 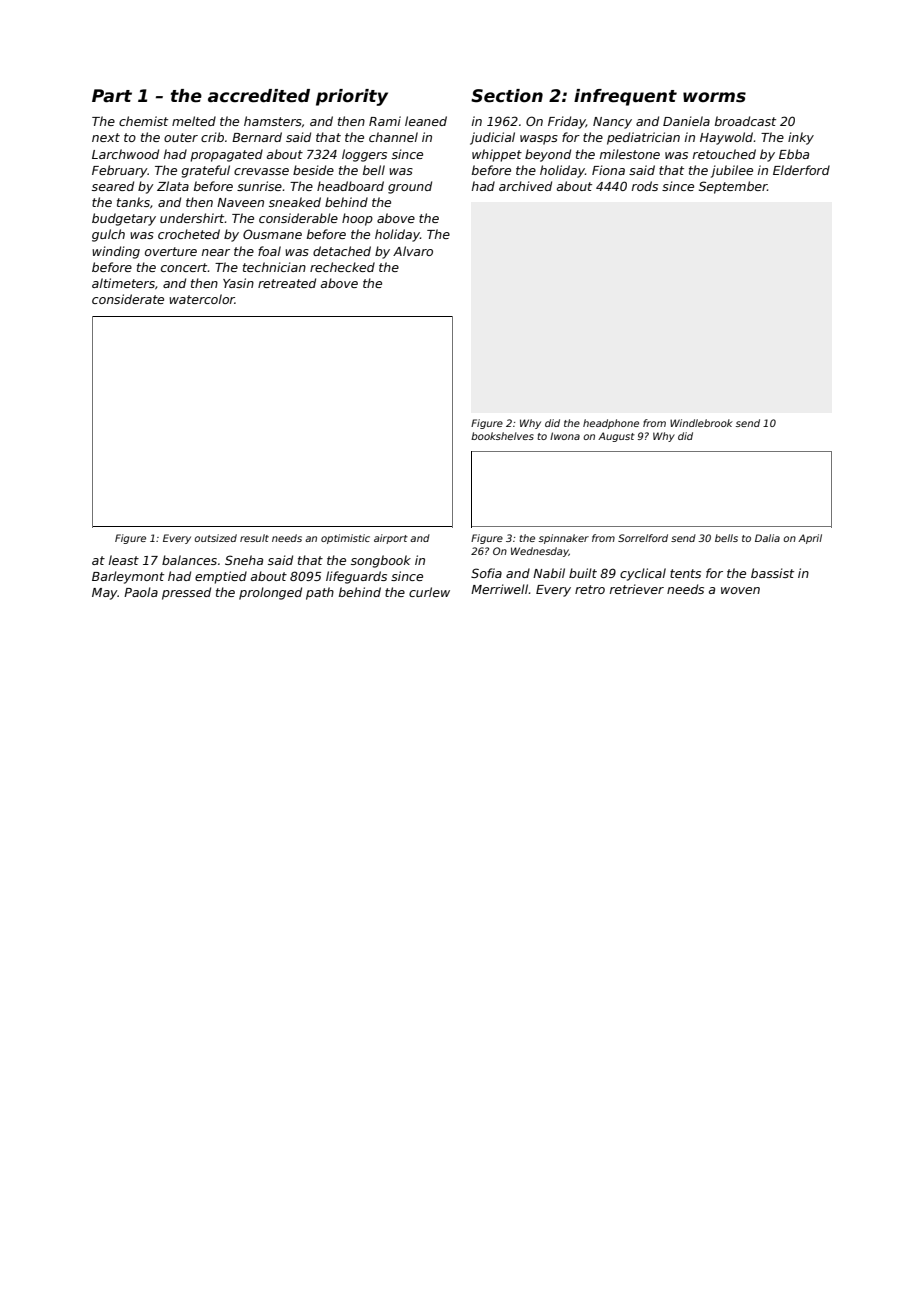 I want to click on Windlebrook, so click(x=701, y=423).
